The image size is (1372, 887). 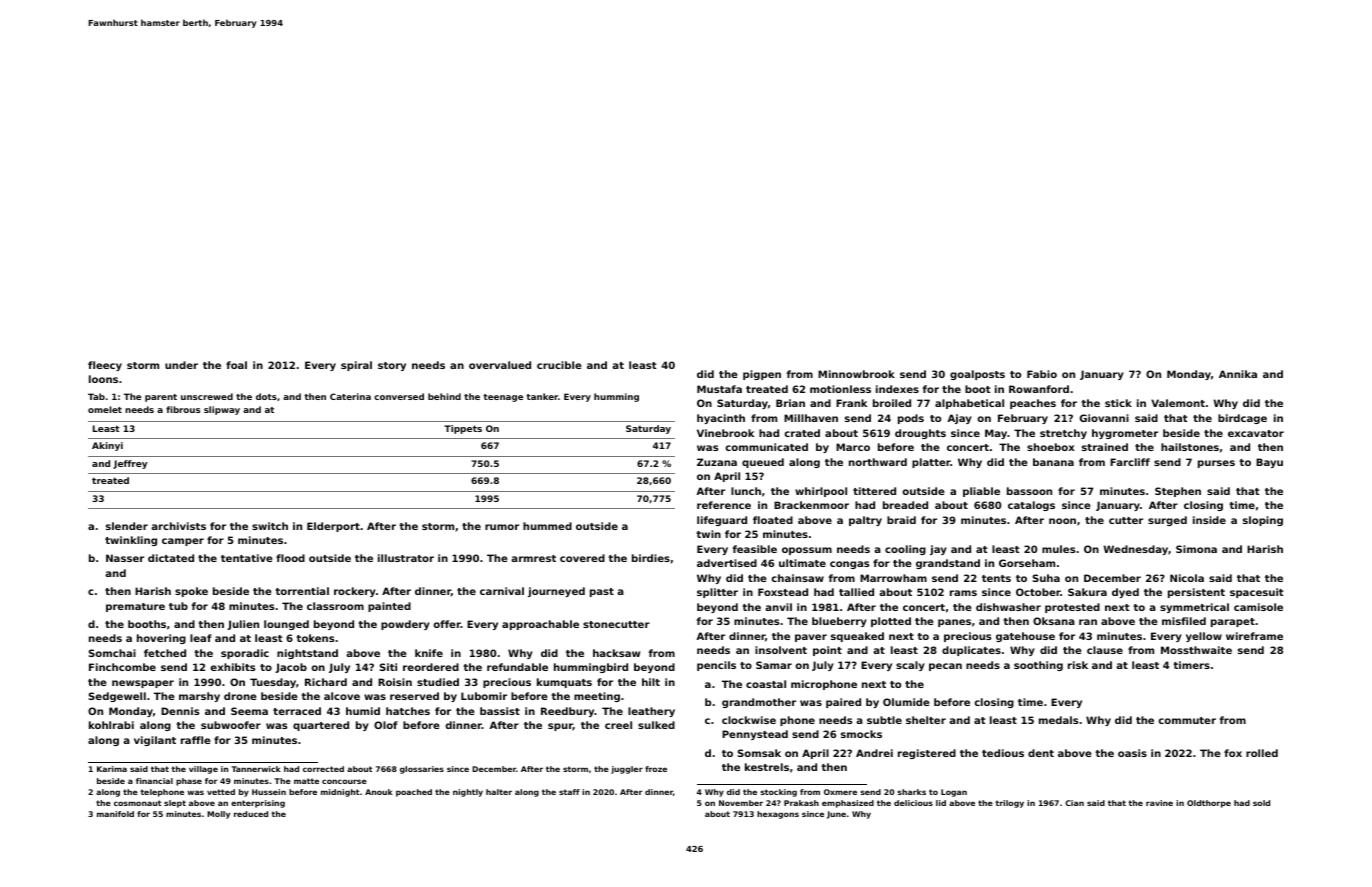 I want to click on communicated, so click(x=766, y=447).
